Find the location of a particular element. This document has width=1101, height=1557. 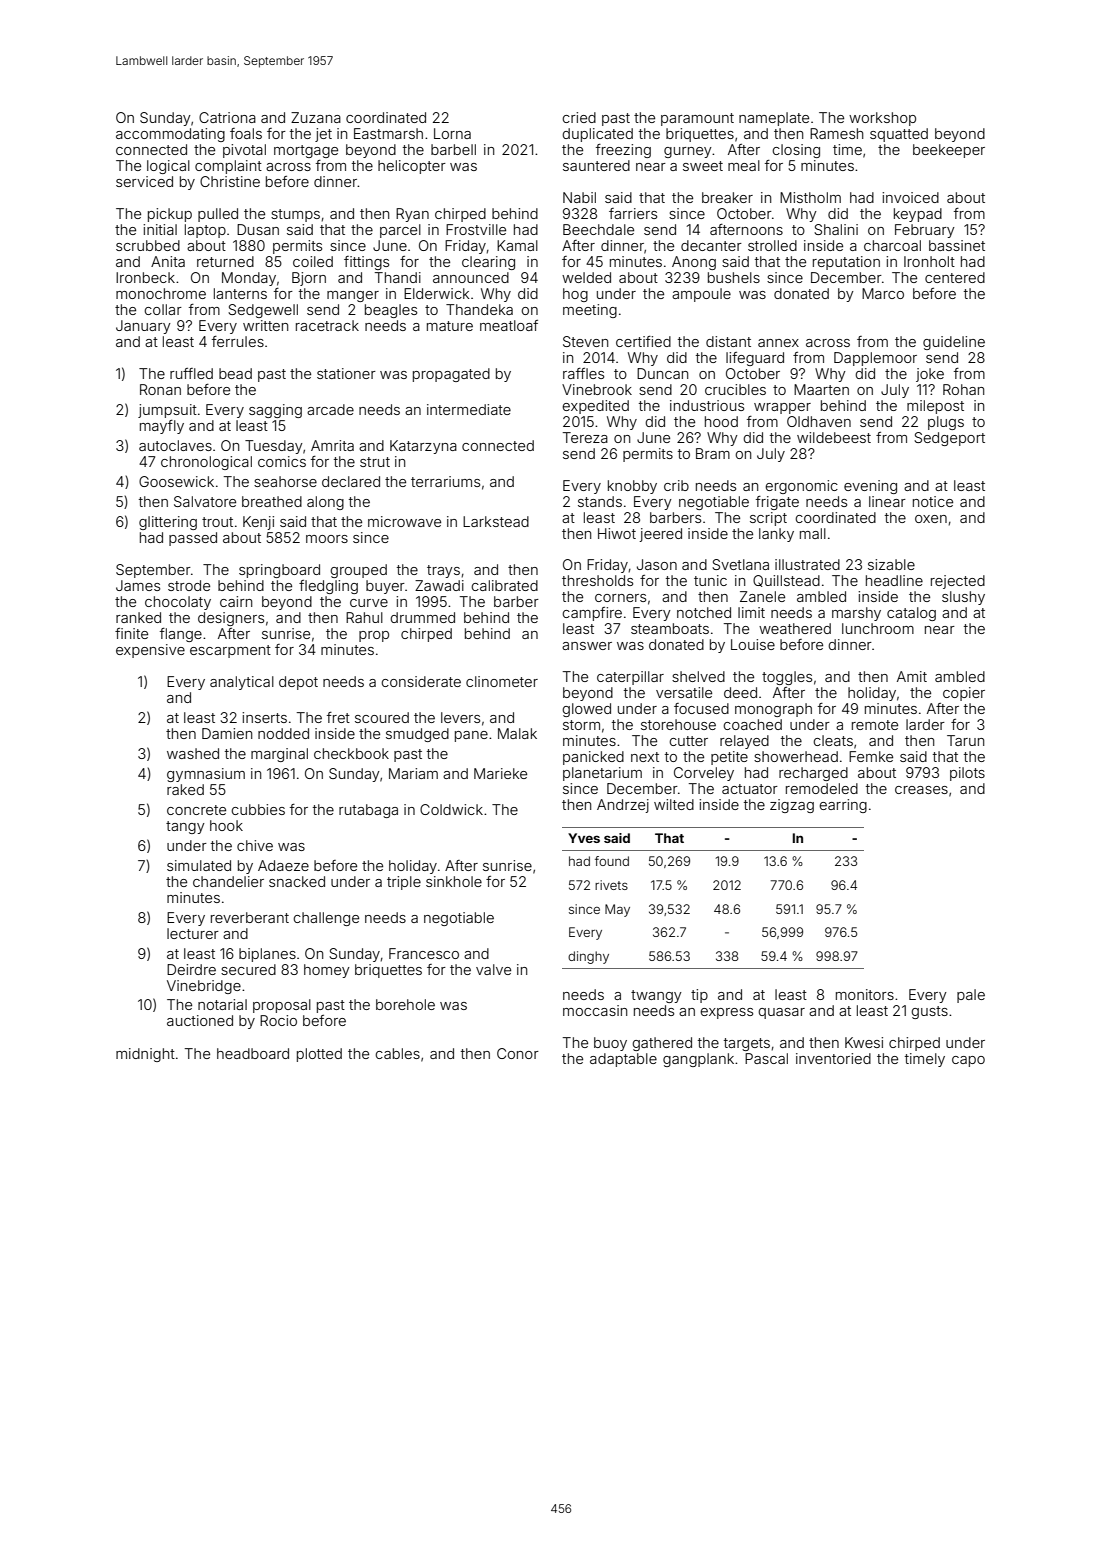

Catriona is located at coordinates (227, 117).
